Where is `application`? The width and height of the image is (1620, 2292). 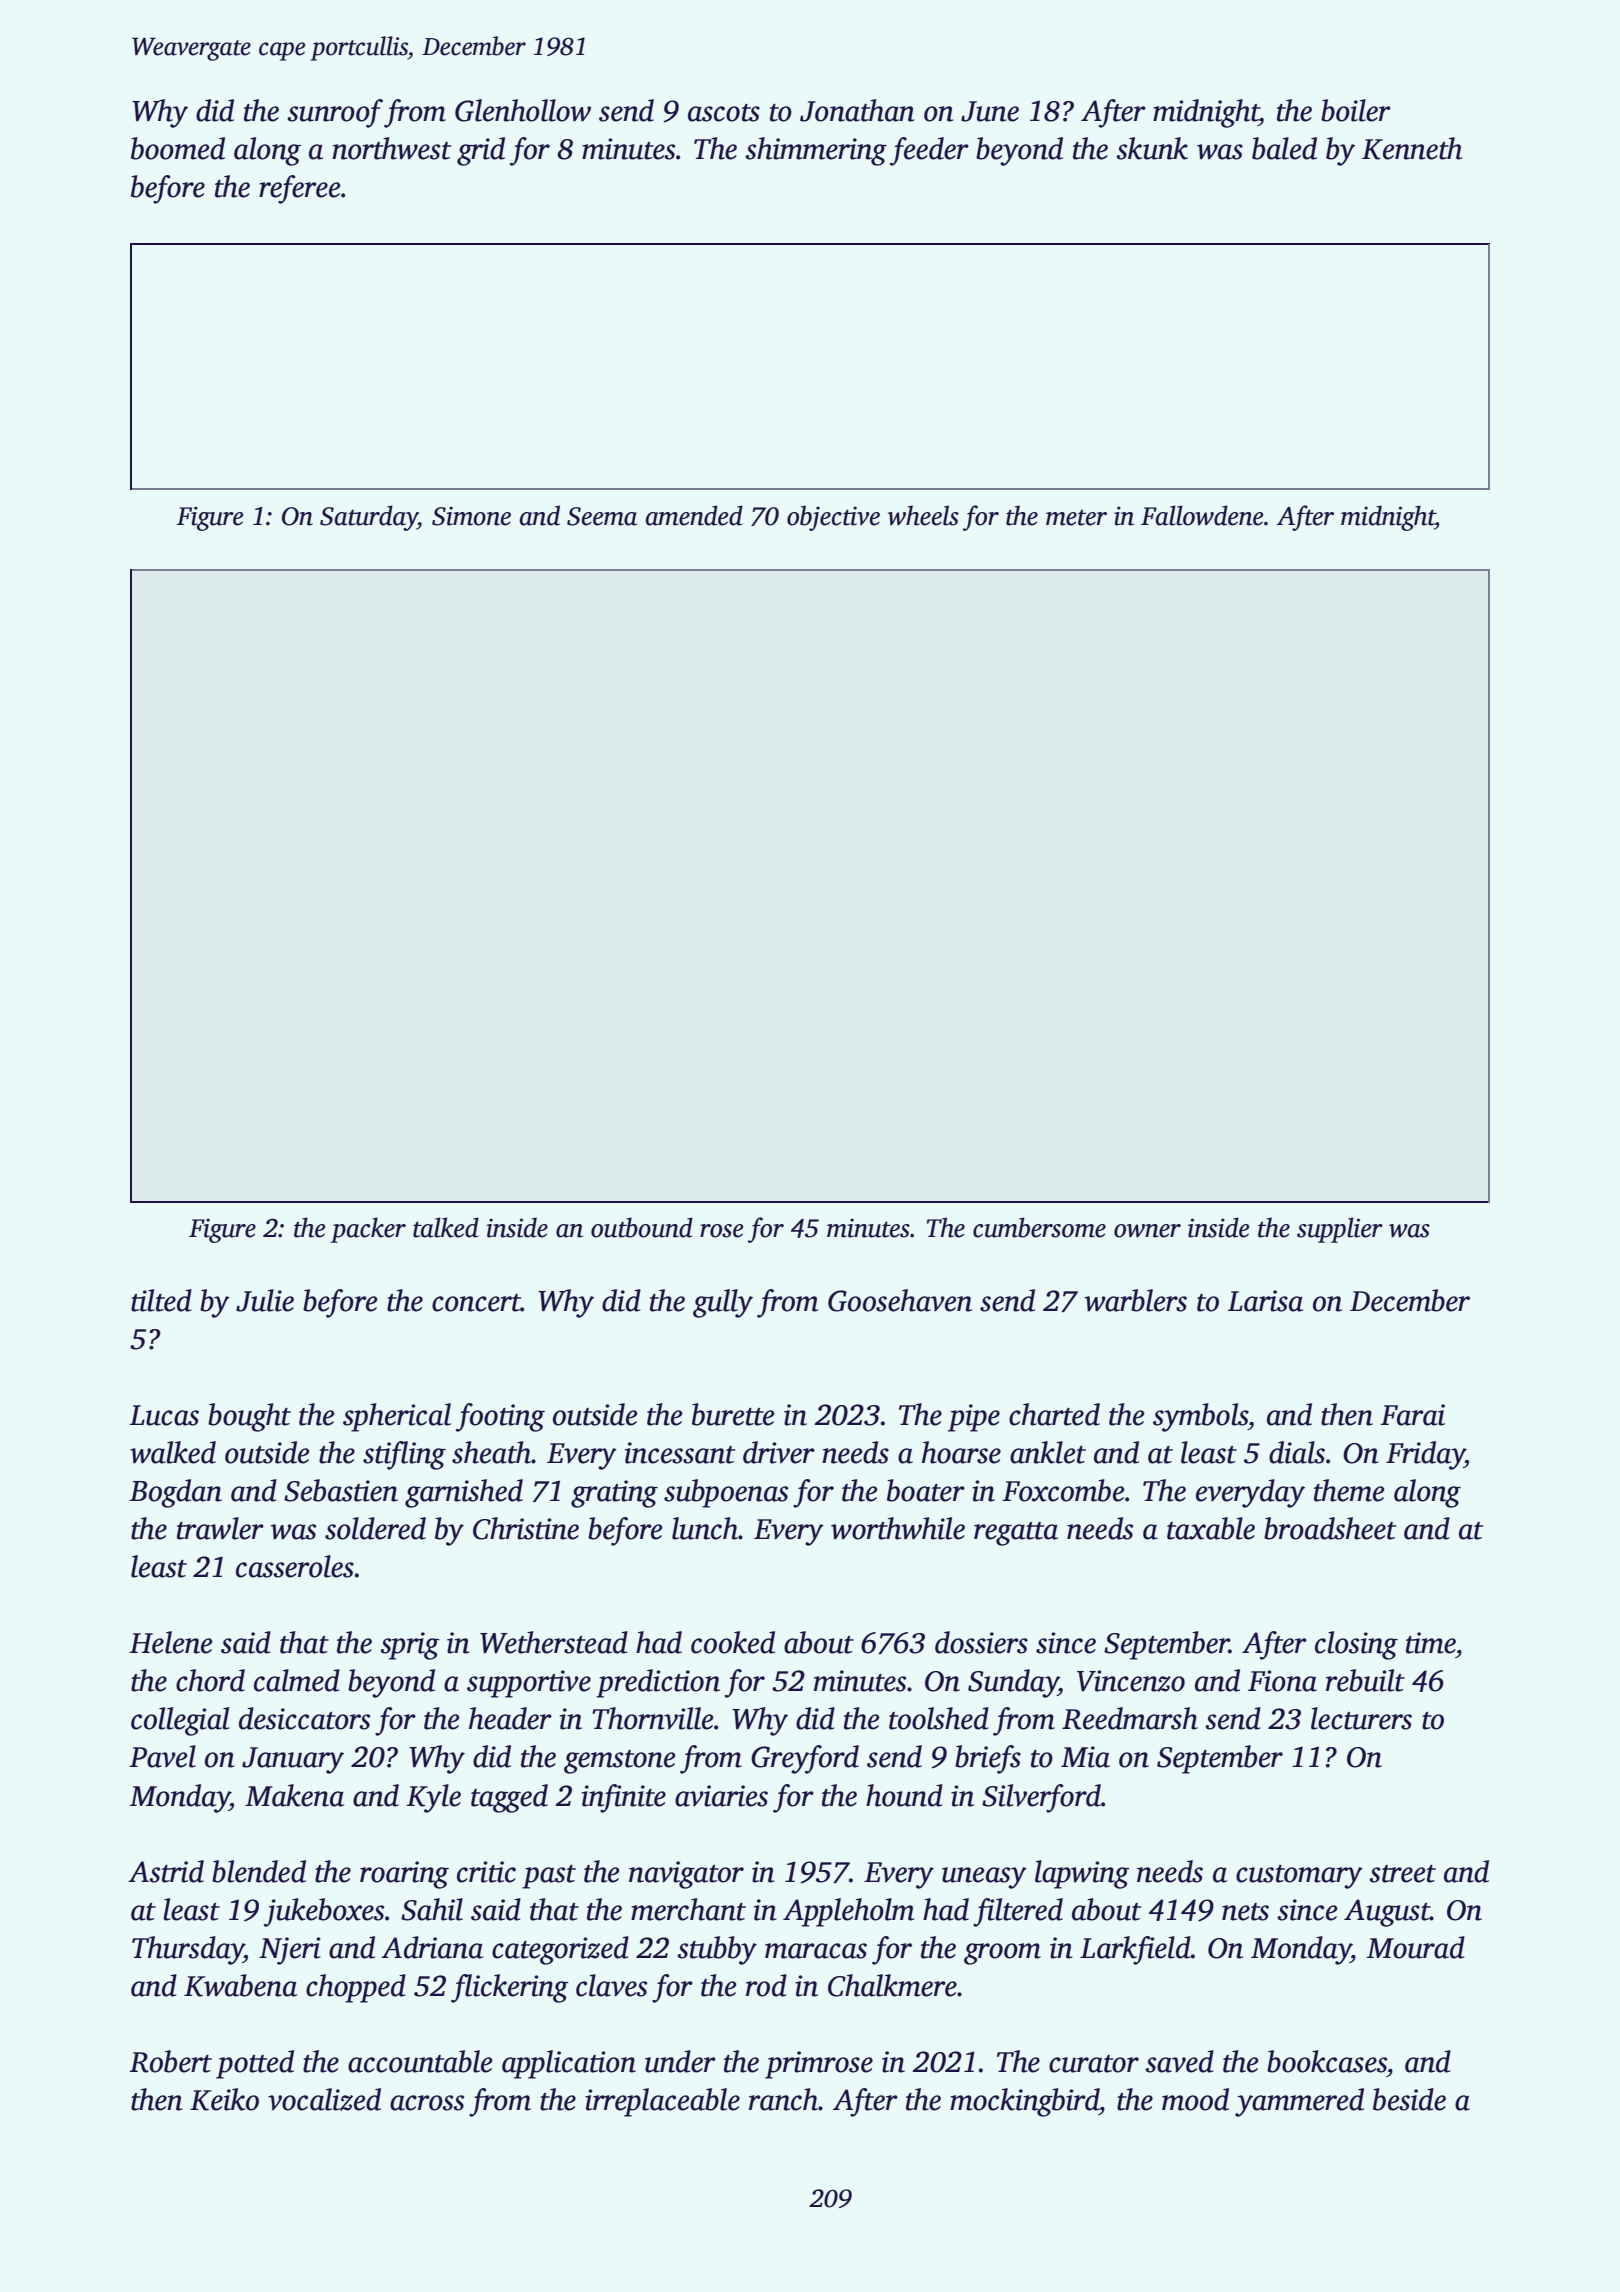
application is located at coordinates (569, 2064).
